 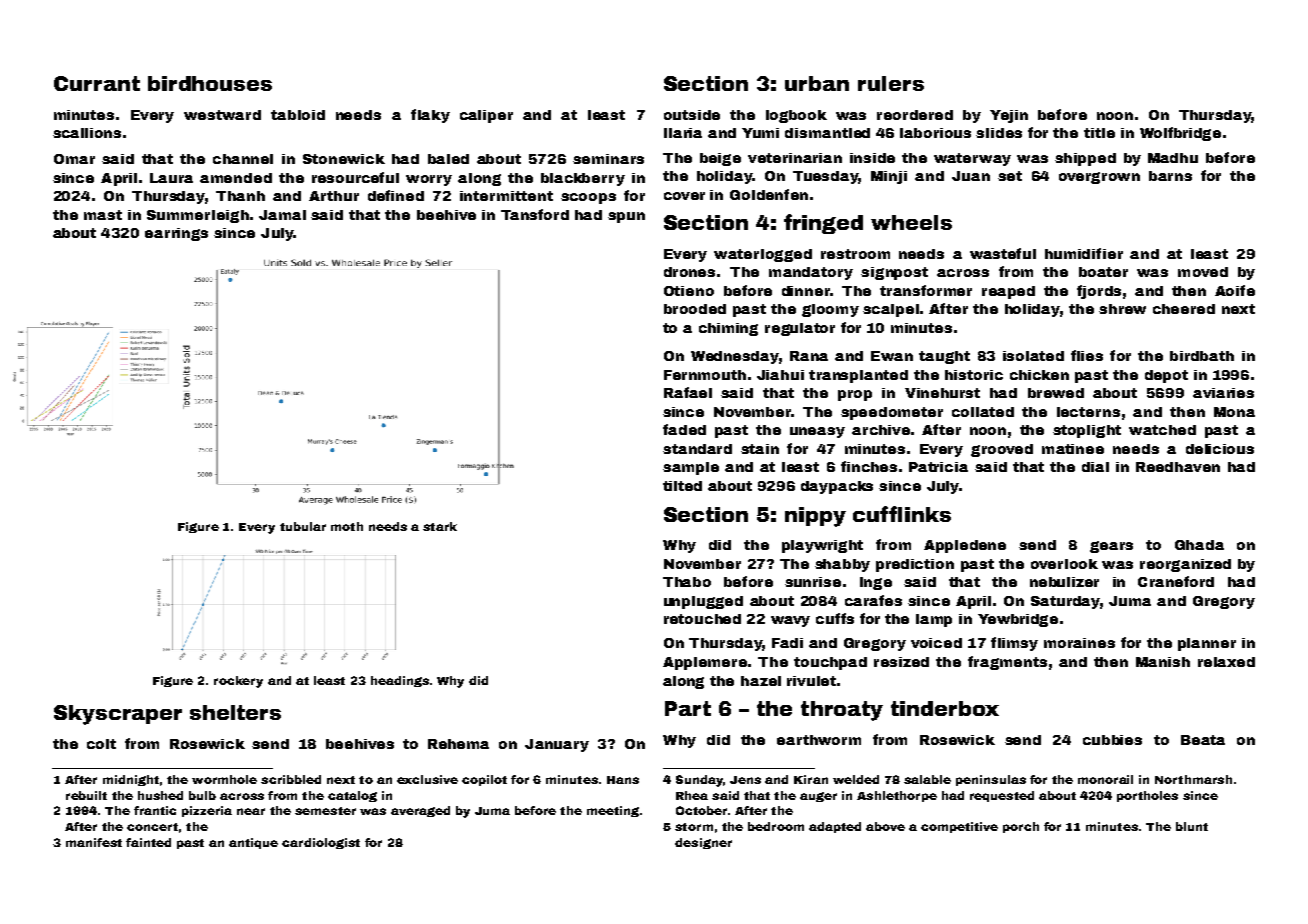 I want to click on rulers, so click(x=891, y=83).
